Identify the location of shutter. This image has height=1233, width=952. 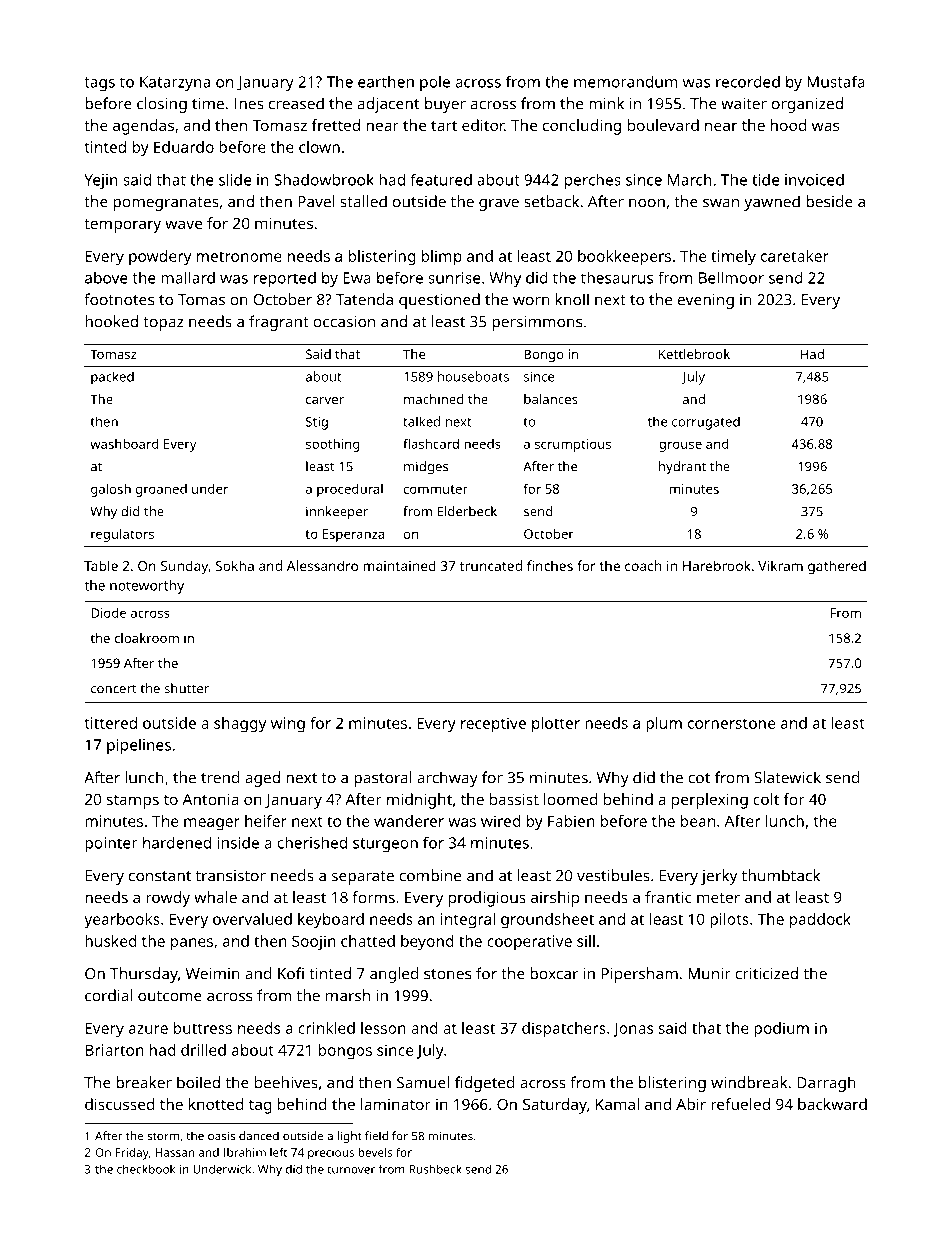
(186, 688).
